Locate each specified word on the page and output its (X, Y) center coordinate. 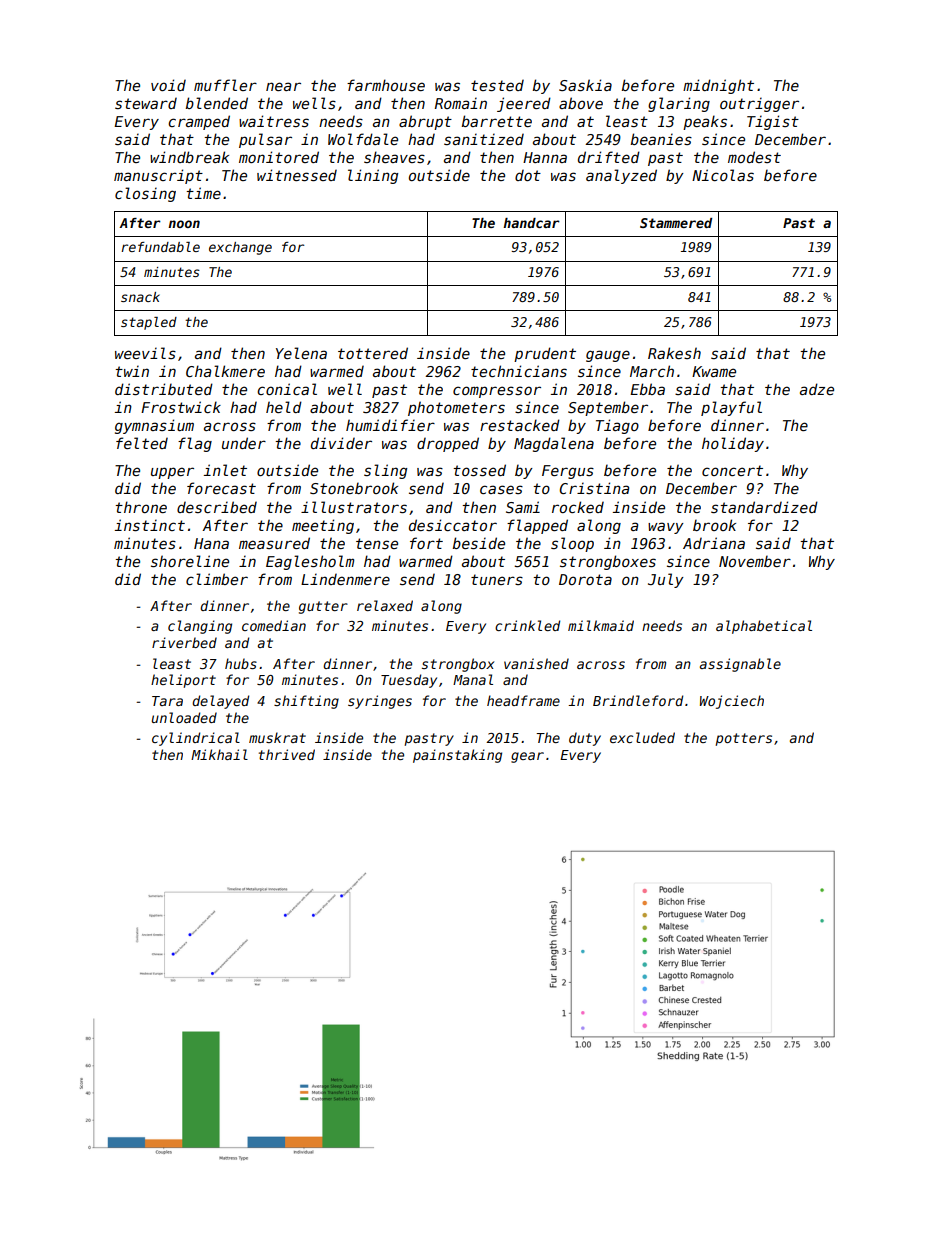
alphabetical (764, 627)
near (283, 86)
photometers (456, 408)
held (284, 407)
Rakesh (674, 353)
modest (754, 157)
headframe (523, 700)
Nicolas (723, 175)
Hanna (545, 157)
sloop (572, 544)
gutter (323, 607)
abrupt (425, 122)
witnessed (297, 175)
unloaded (184, 717)
